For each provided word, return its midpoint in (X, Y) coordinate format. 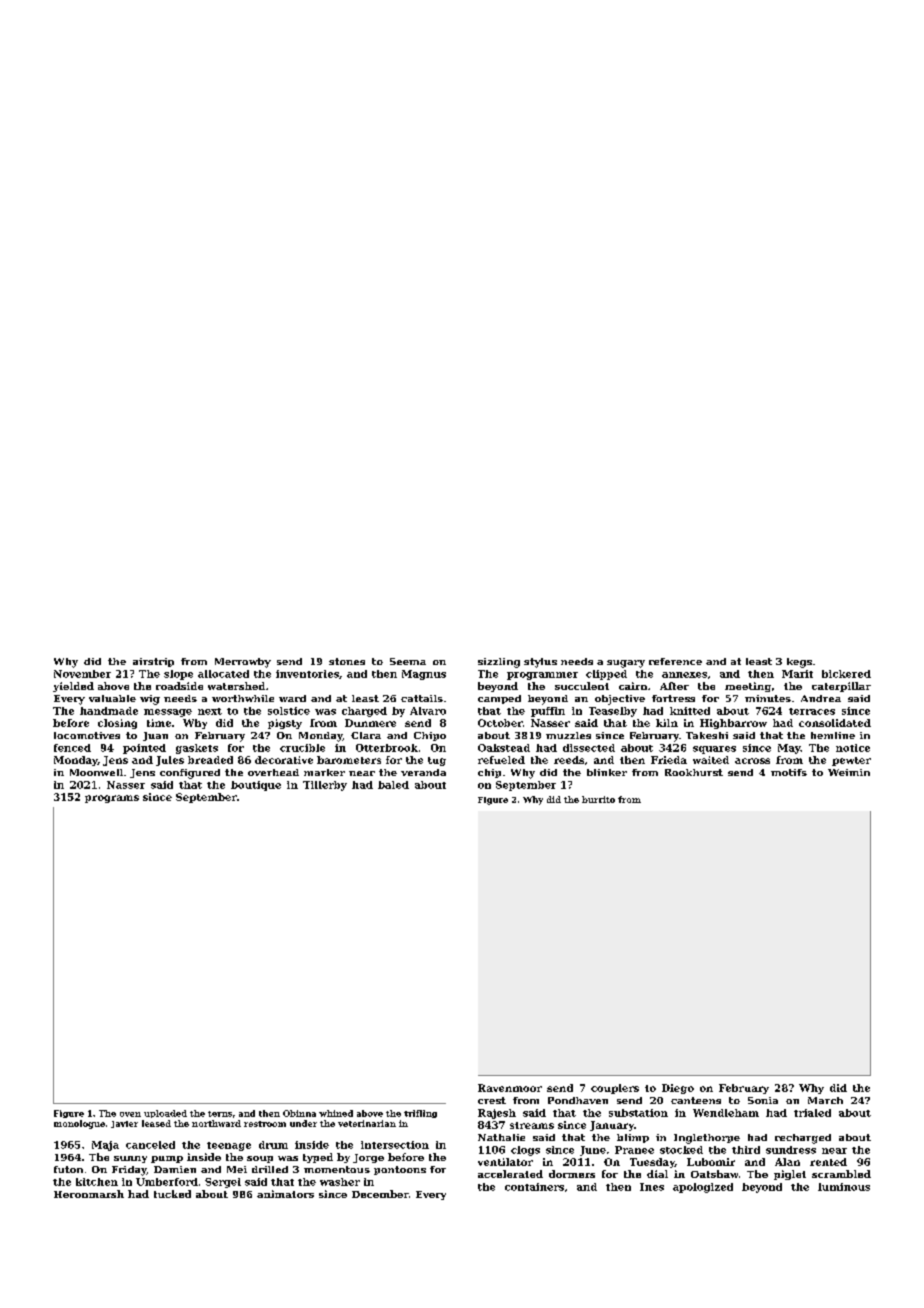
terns (220, 1114)
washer (340, 1182)
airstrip (153, 662)
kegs (799, 663)
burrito (598, 799)
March (825, 1100)
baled (393, 785)
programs (112, 799)
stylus (540, 663)
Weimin (849, 772)
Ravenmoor (510, 1088)
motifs (789, 772)
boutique (256, 786)
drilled (270, 1169)
